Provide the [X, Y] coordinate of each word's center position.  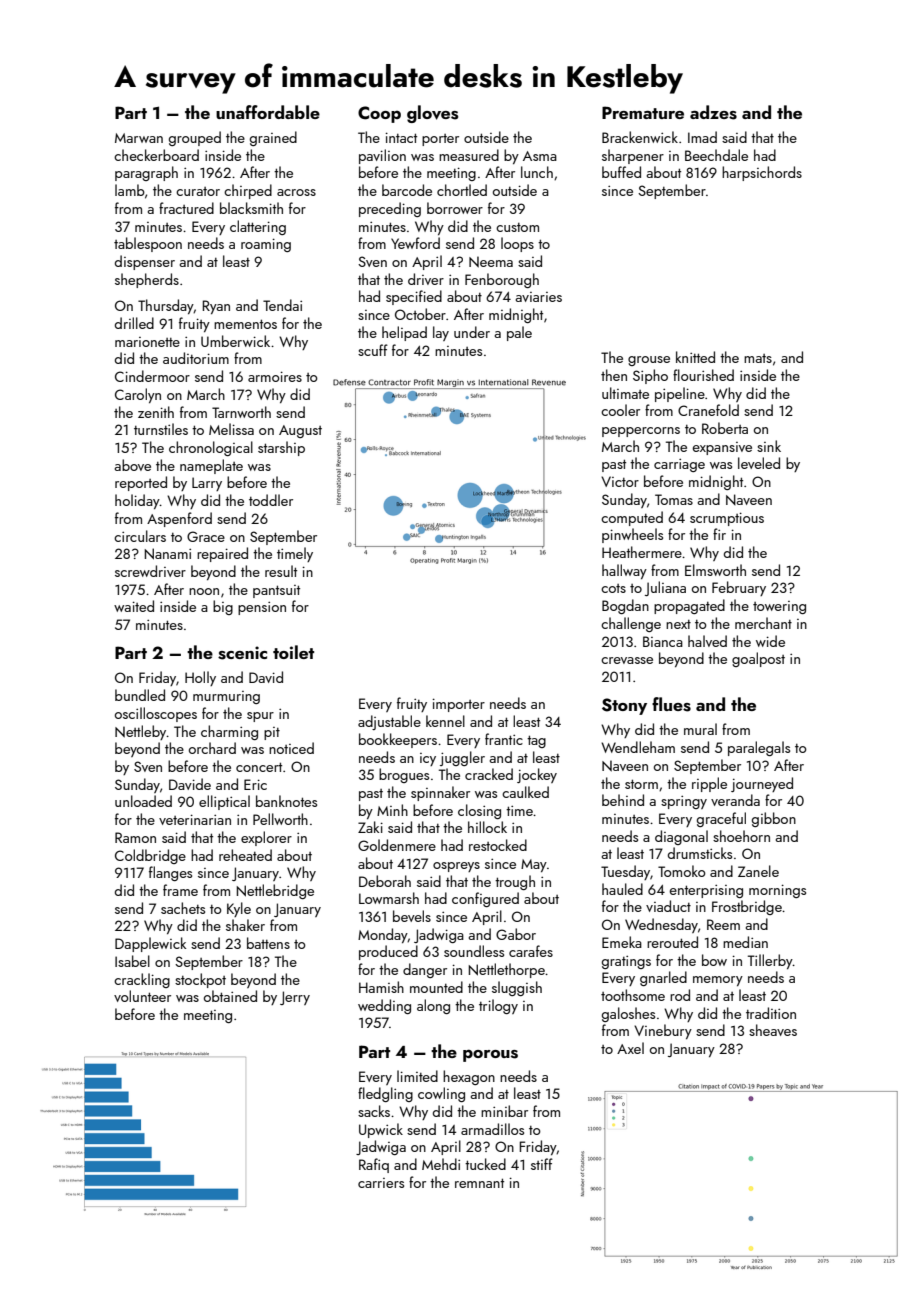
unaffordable [268, 112]
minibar [504, 1111]
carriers [381, 1183]
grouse [649, 361]
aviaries [538, 297]
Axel [630, 1048]
